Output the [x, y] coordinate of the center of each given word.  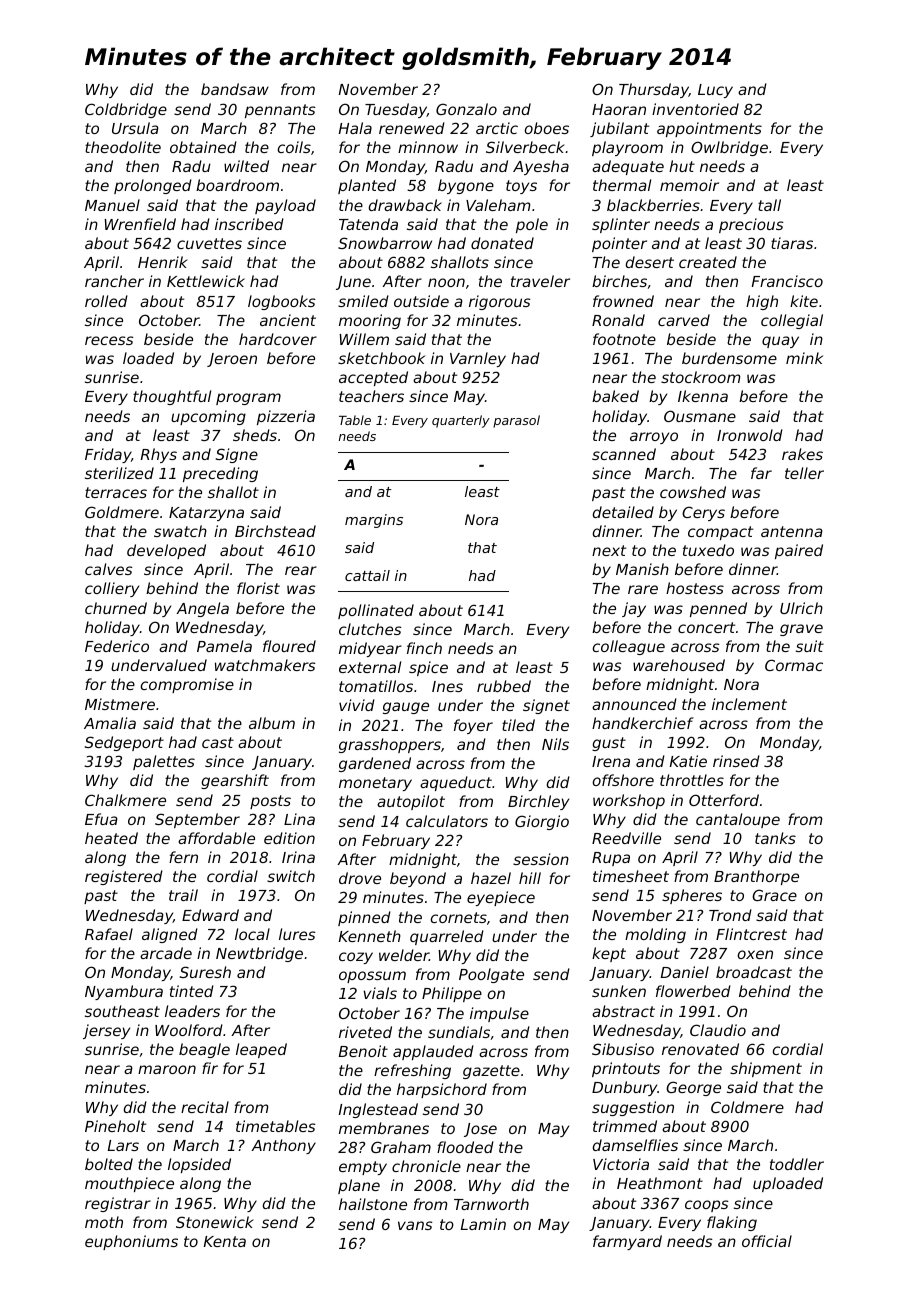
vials [380, 993]
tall [769, 205]
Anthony [283, 1146]
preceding [220, 474]
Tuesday [396, 110]
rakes [802, 454]
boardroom [237, 185]
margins [374, 521]
